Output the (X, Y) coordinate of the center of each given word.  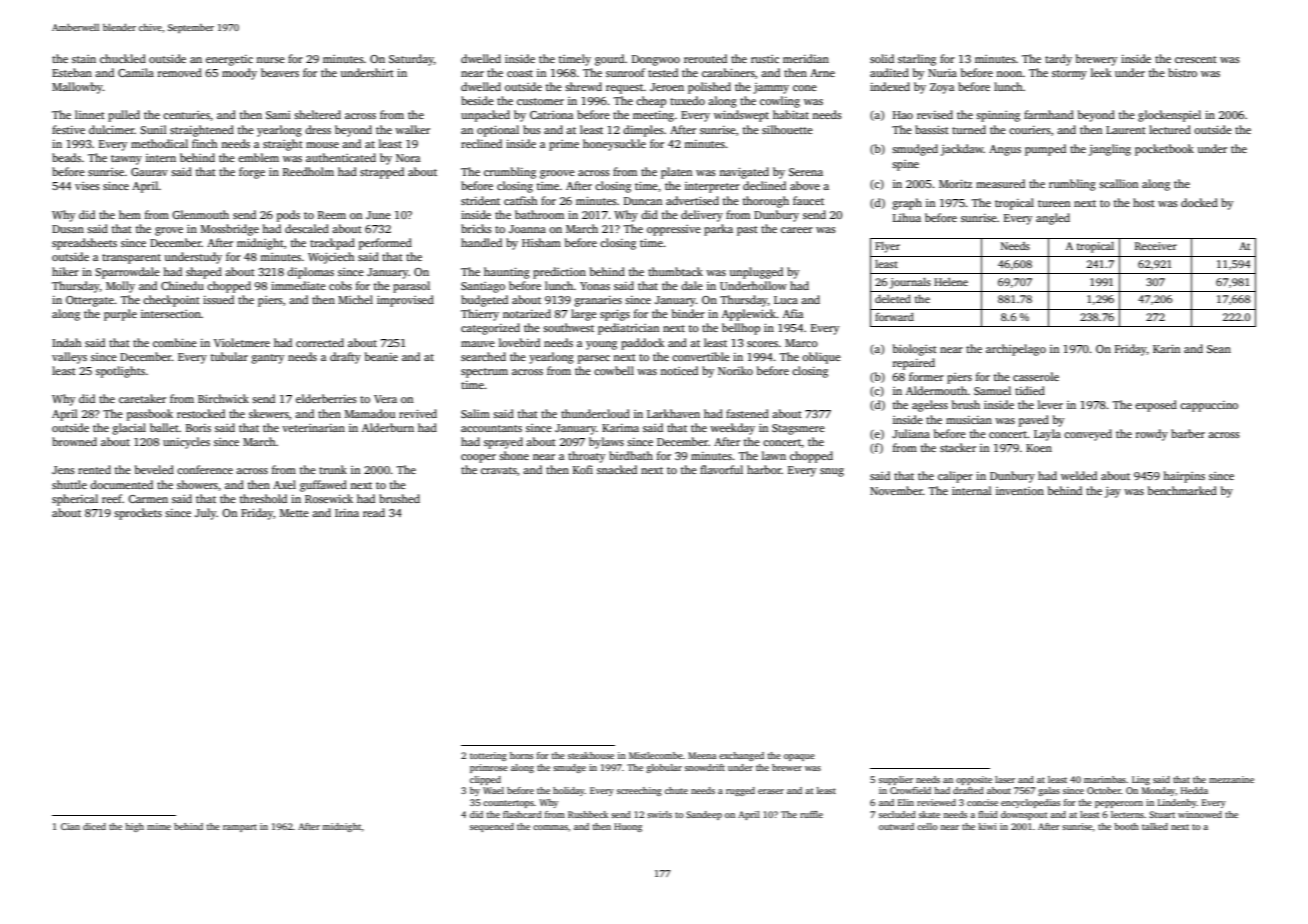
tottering (488, 756)
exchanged (741, 756)
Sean (1219, 349)
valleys (69, 358)
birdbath (631, 455)
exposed (1156, 406)
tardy (1058, 60)
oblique (821, 358)
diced (94, 826)
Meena (702, 755)
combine (175, 342)
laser (1005, 779)
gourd (609, 60)
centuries (186, 115)
